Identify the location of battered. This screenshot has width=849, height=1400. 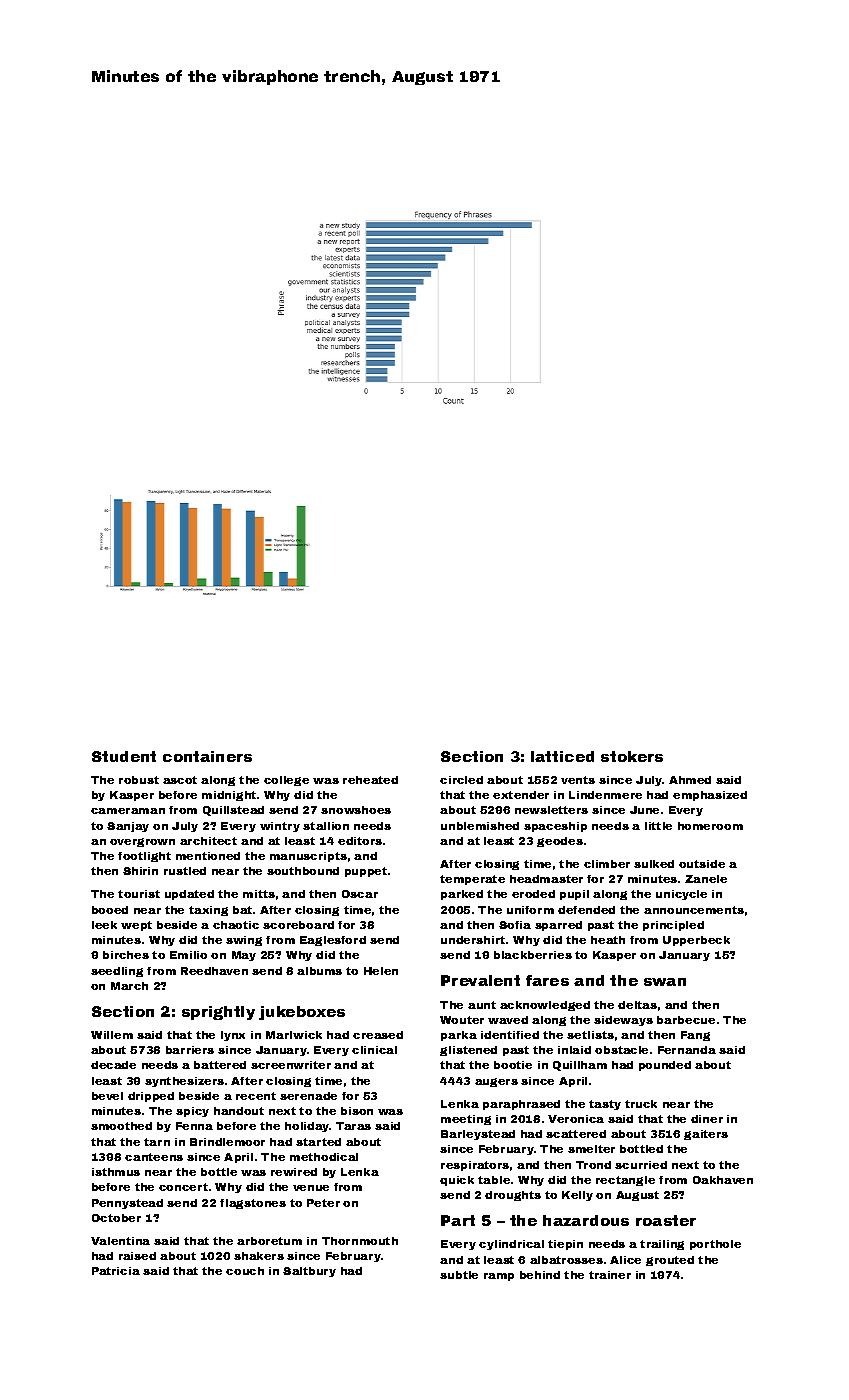
(220, 1065).
